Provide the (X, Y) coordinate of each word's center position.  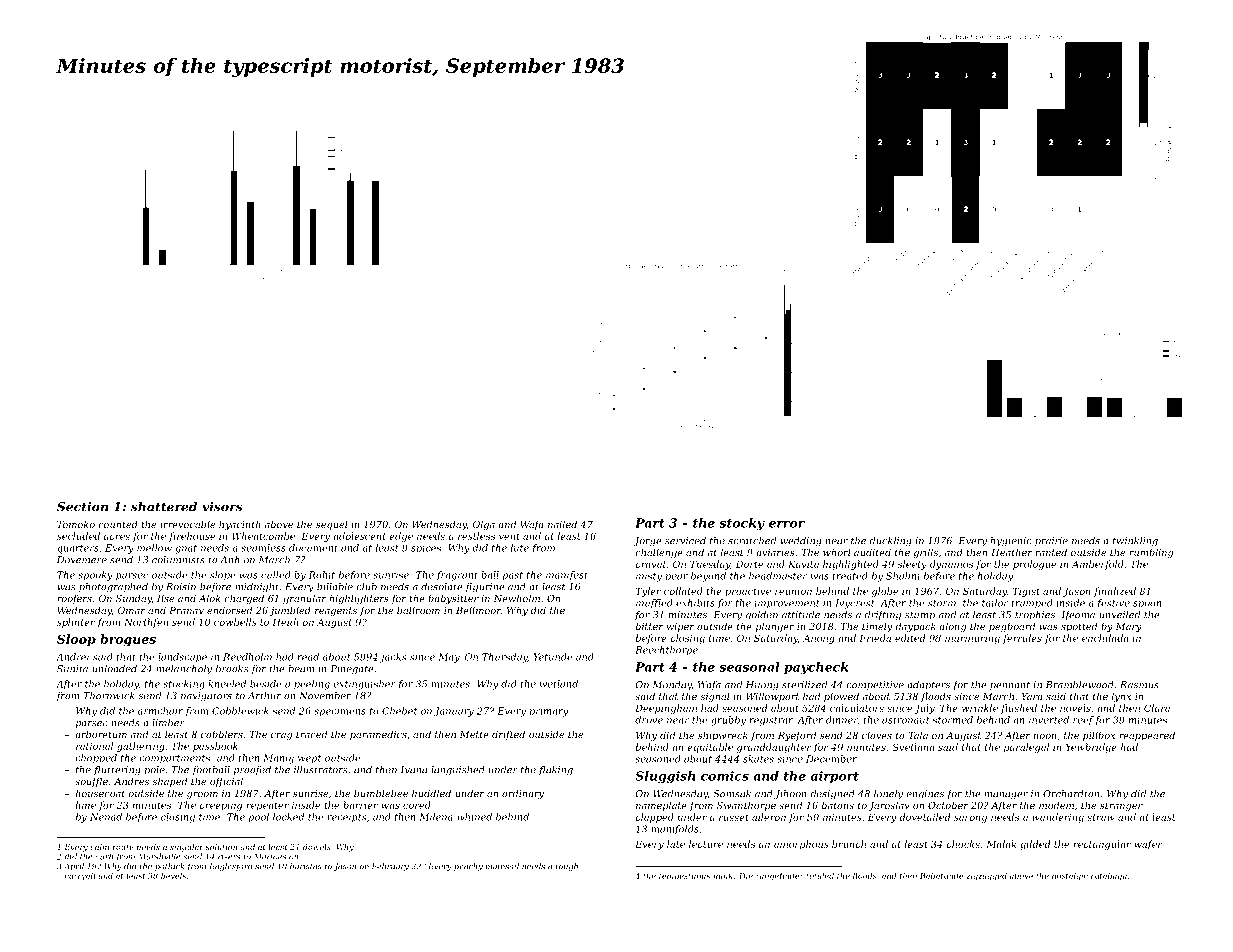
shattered (164, 507)
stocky (742, 524)
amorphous (801, 845)
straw (1101, 817)
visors (222, 507)
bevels (173, 875)
